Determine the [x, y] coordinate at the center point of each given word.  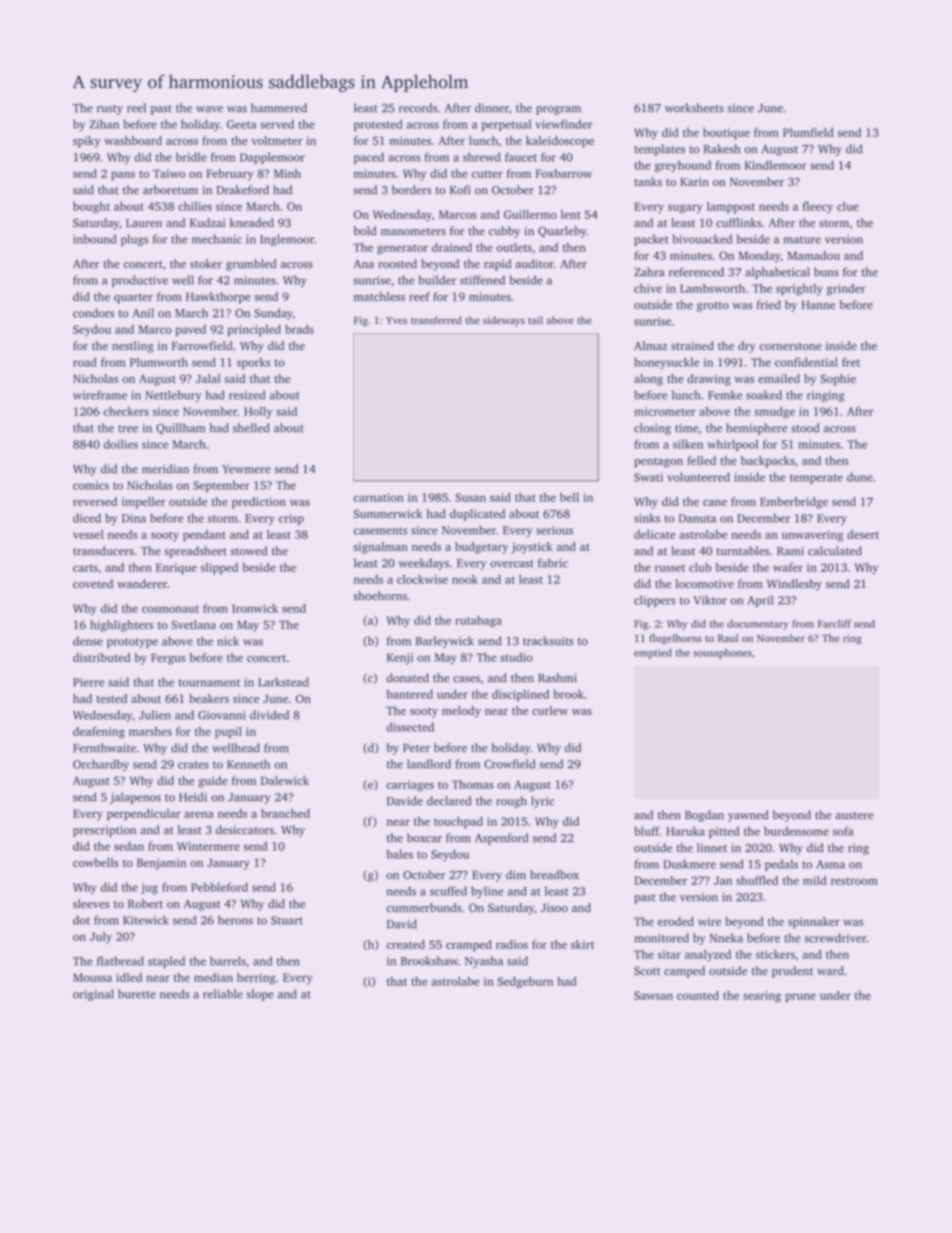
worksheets [694, 108]
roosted [397, 263]
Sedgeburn [525, 983]
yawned [748, 816]
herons [235, 920]
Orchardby [101, 765]
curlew [550, 710]
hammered [279, 108]
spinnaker [814, 923]
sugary [685, 209]
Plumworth [159, 362]
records [418, 108]
